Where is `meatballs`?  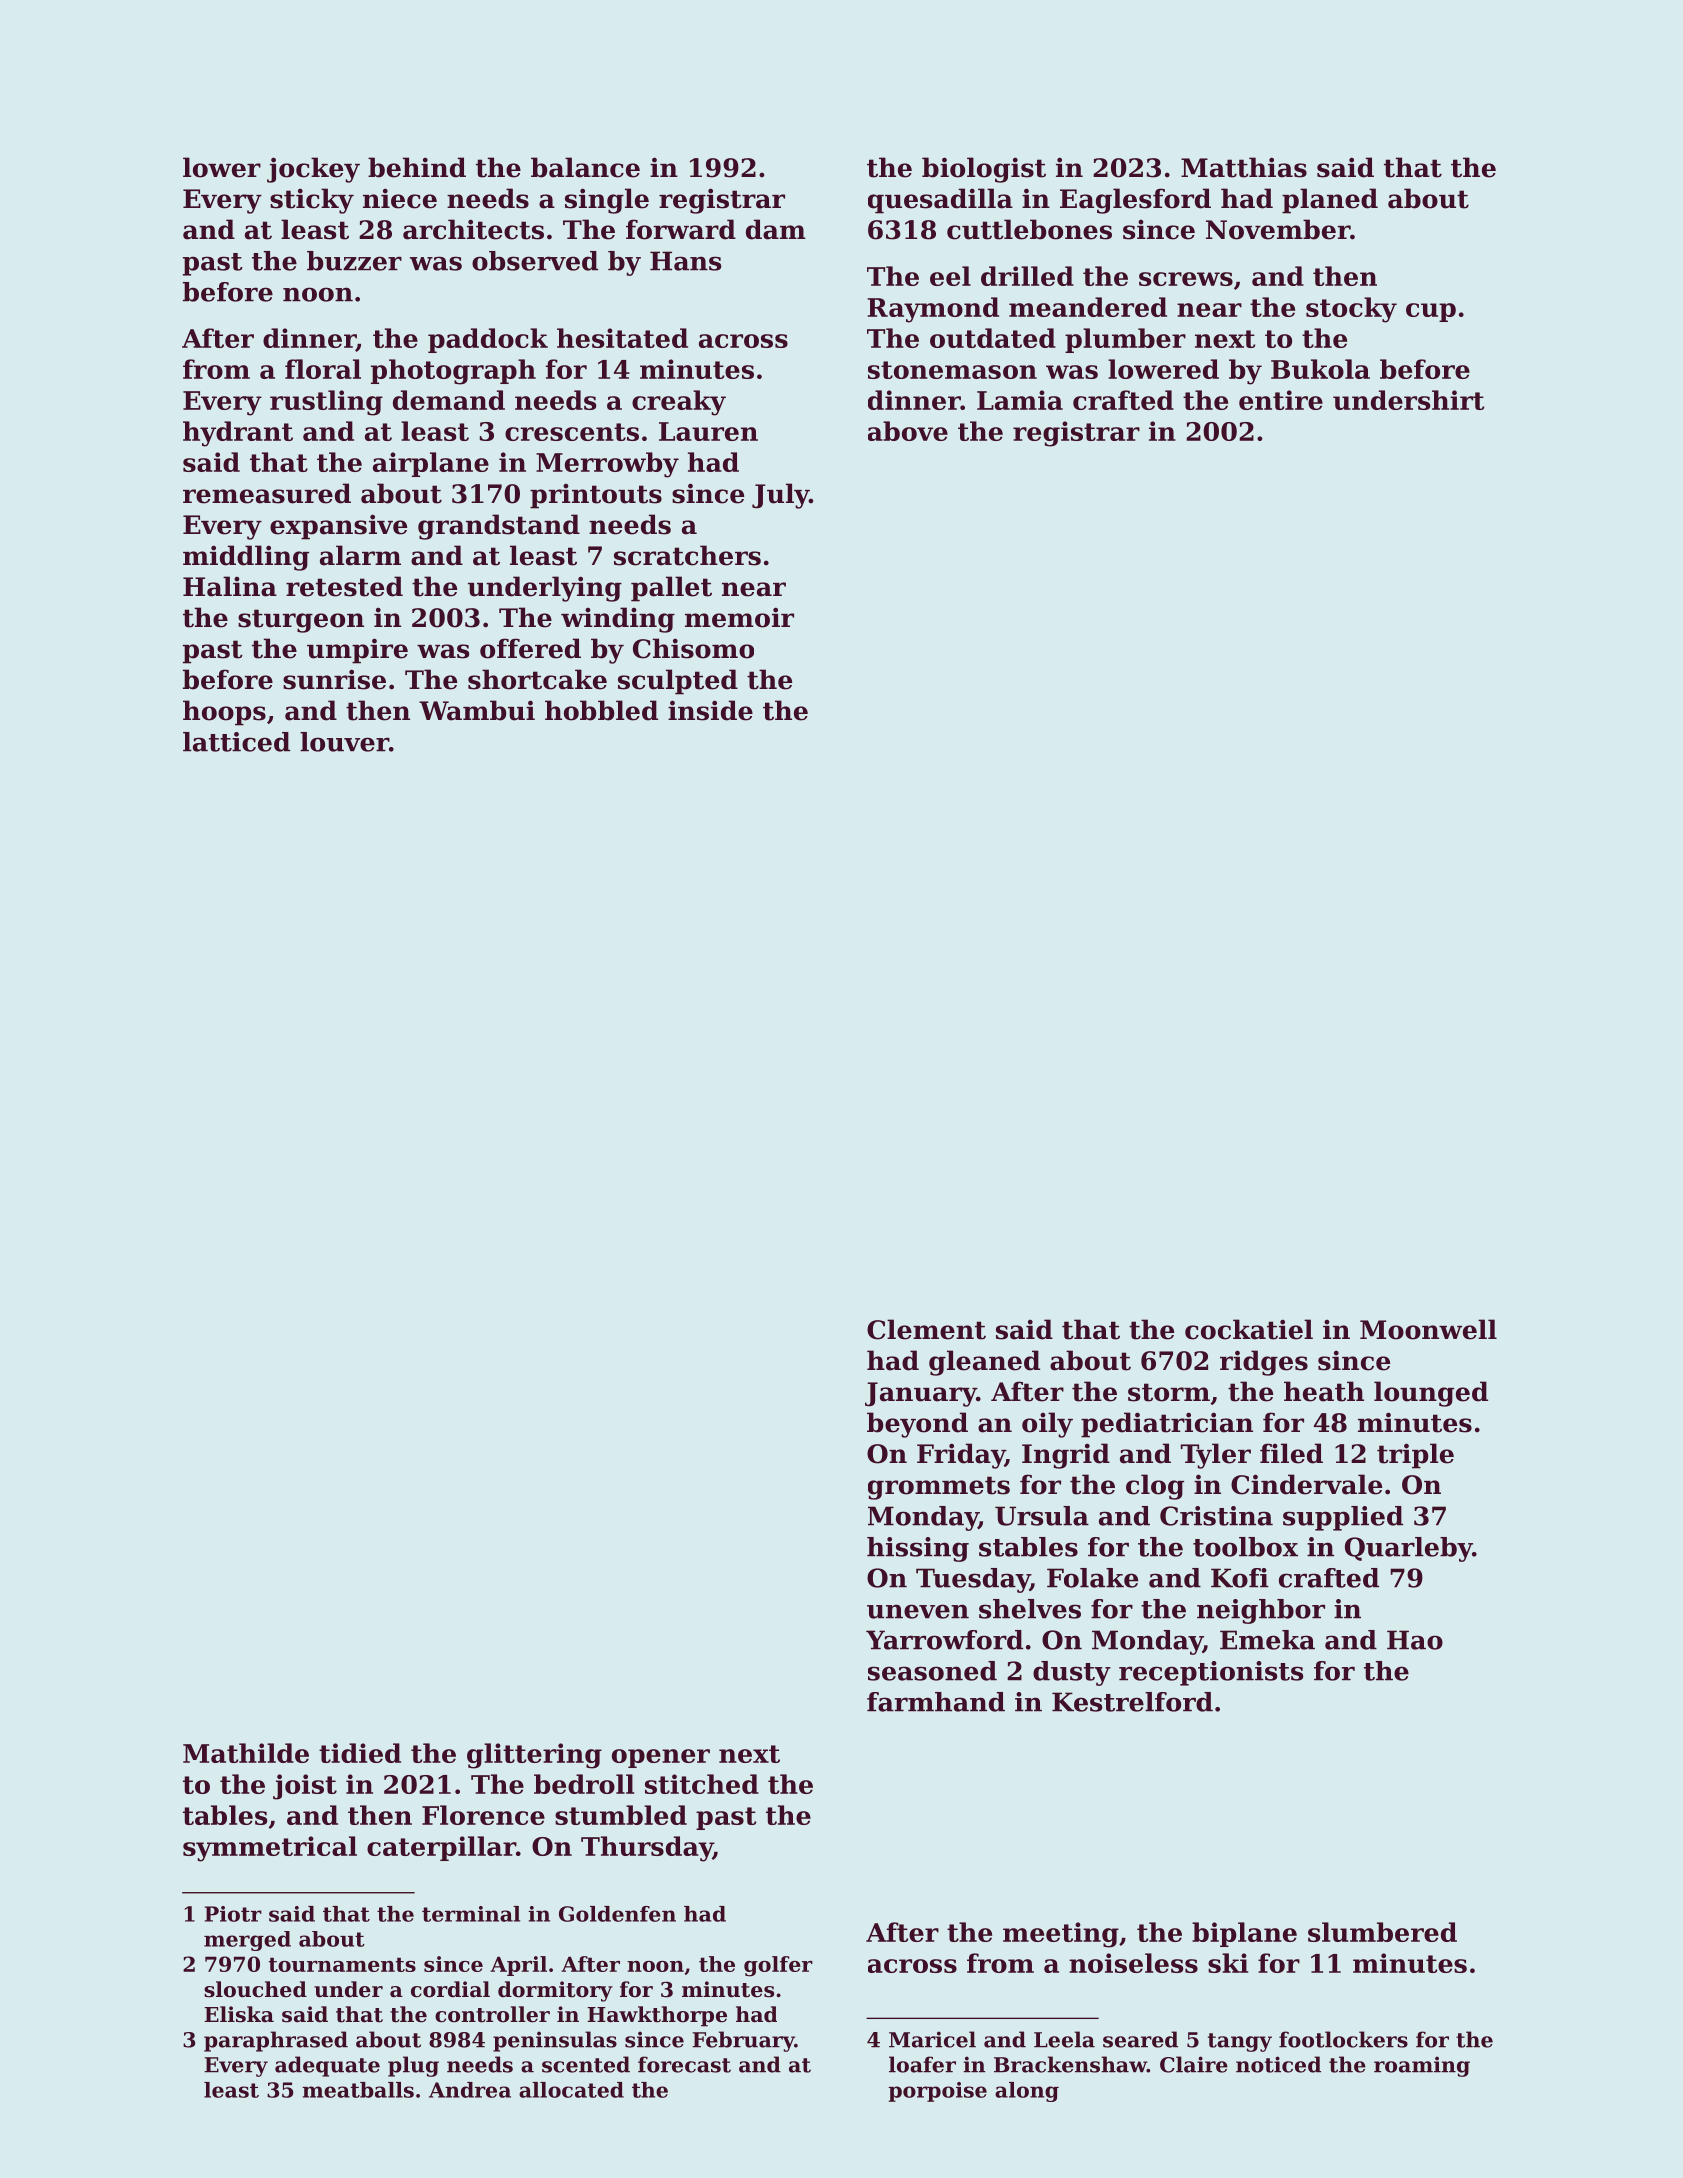 meatballs is located at coordinates (358, 2090).
